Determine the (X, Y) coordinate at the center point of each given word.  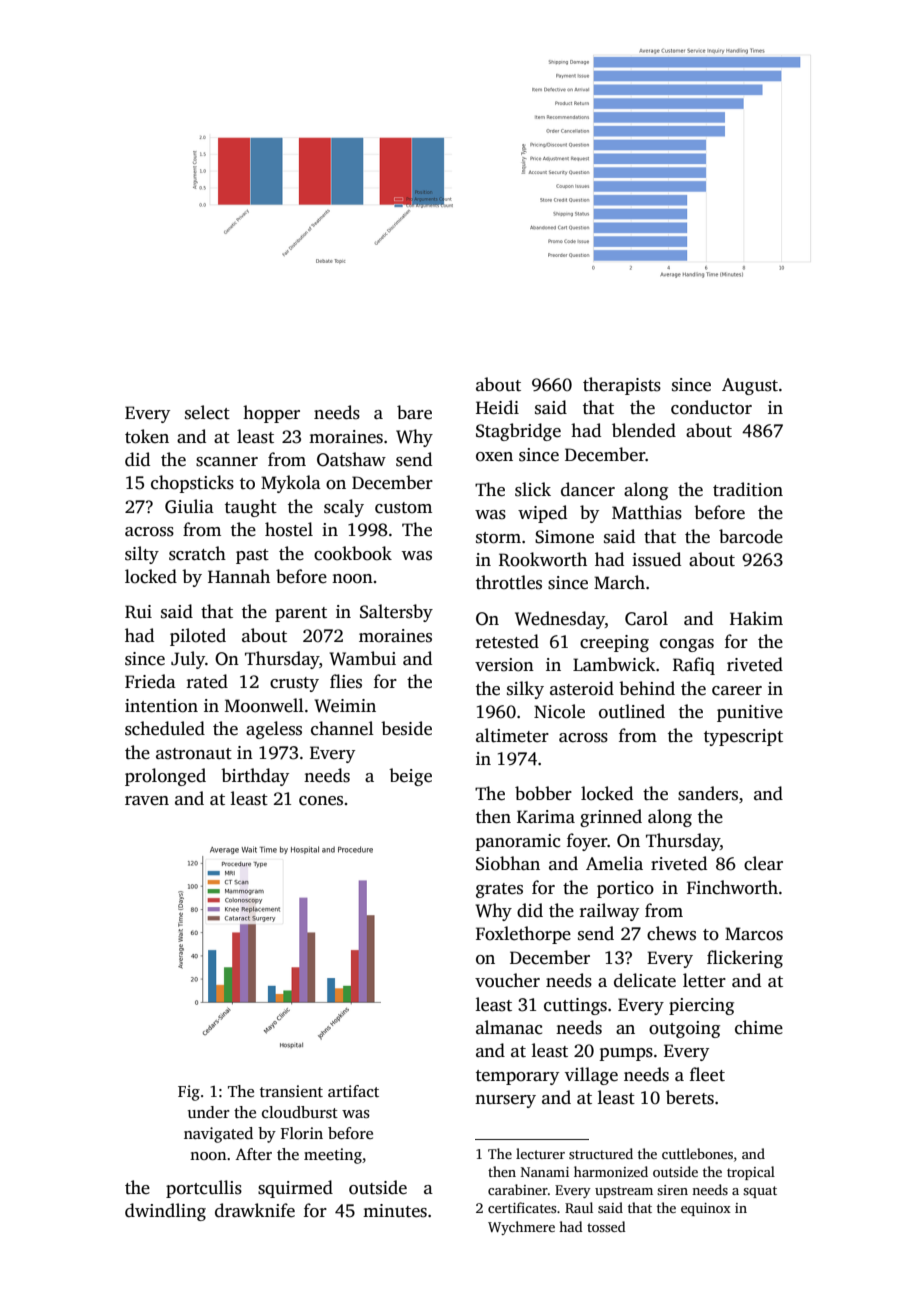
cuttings (575, 1006)
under (209, 1112)
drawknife (255, 1210)
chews (671, 933)
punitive (750, 713)
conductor (711, 407)
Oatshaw (351, 459)
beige (410, 777)
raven (147, 801)
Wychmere (521, 1228)
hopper (271, 414)
